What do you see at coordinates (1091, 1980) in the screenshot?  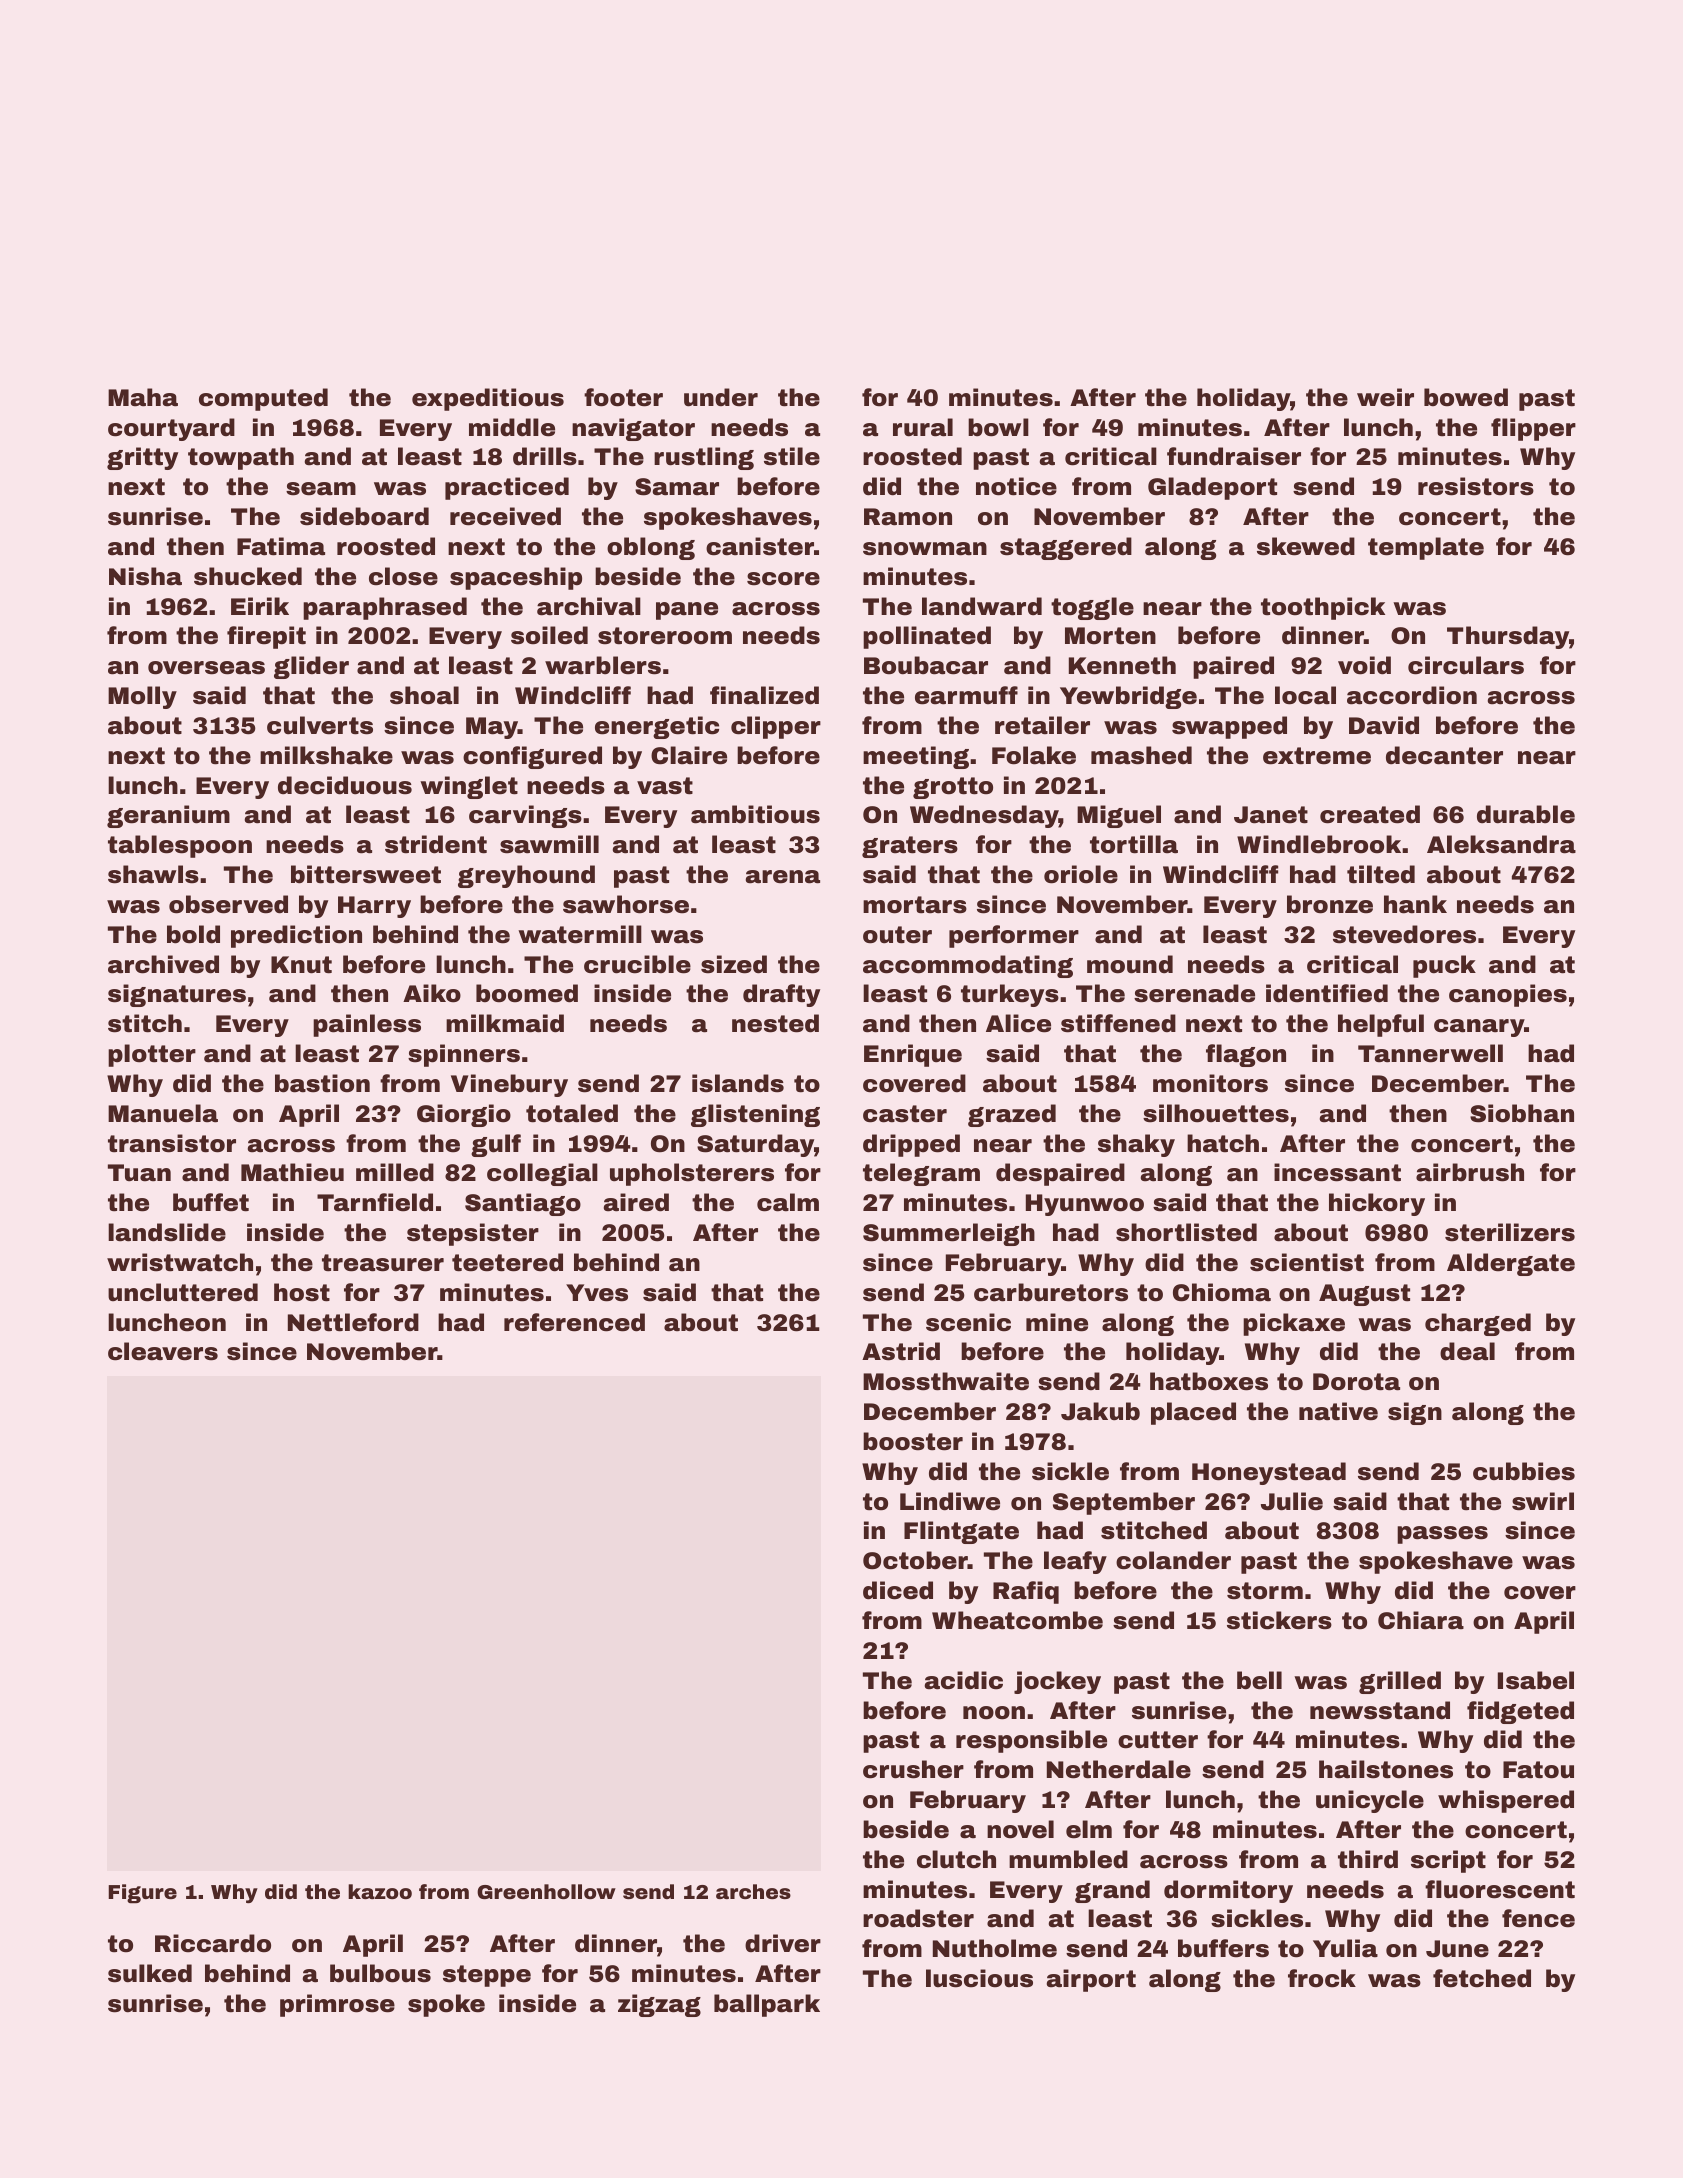 I see `airport` at bounding box center [1091, 1980].
